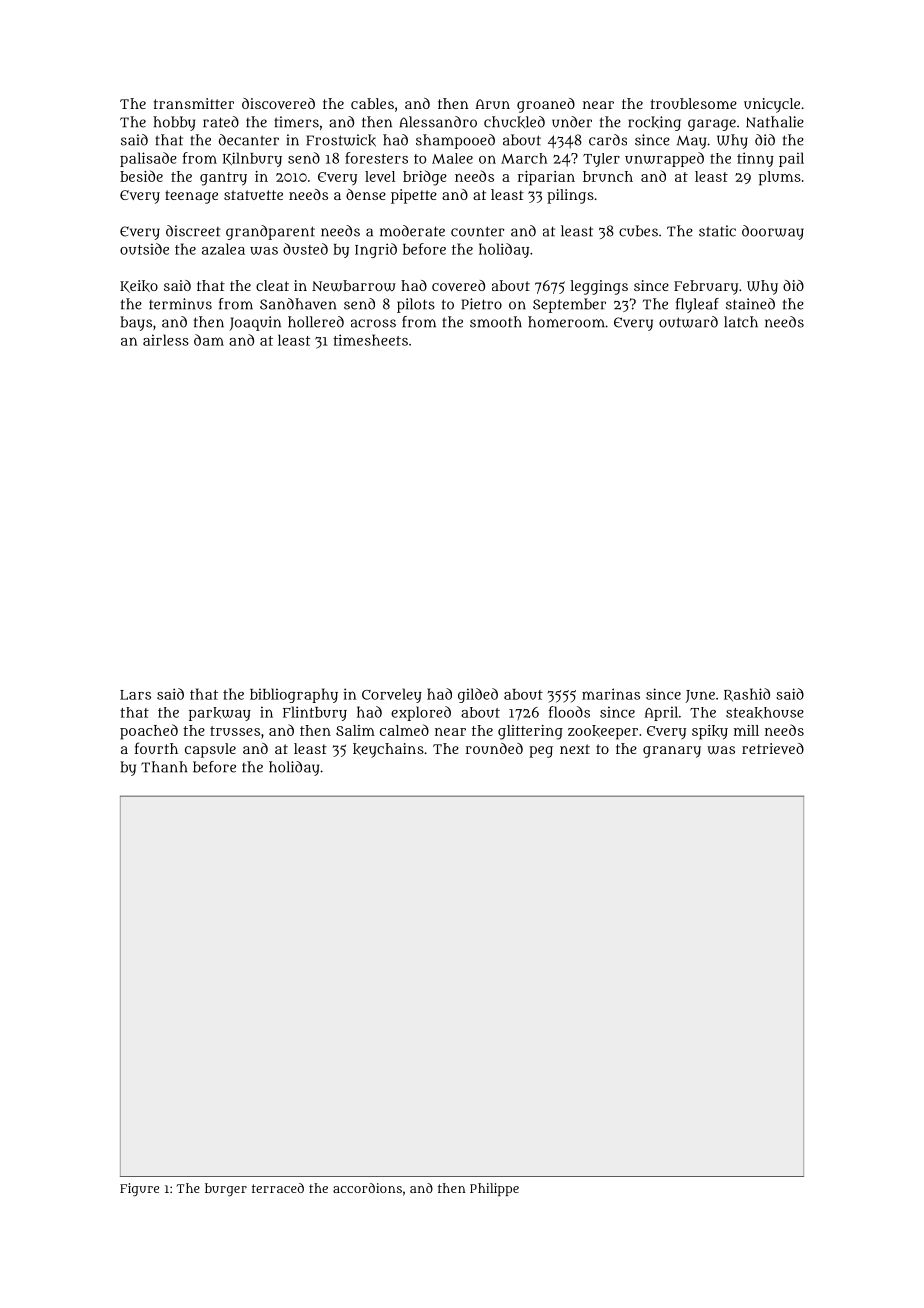  I want to click on smooth, so click(496, 322).
